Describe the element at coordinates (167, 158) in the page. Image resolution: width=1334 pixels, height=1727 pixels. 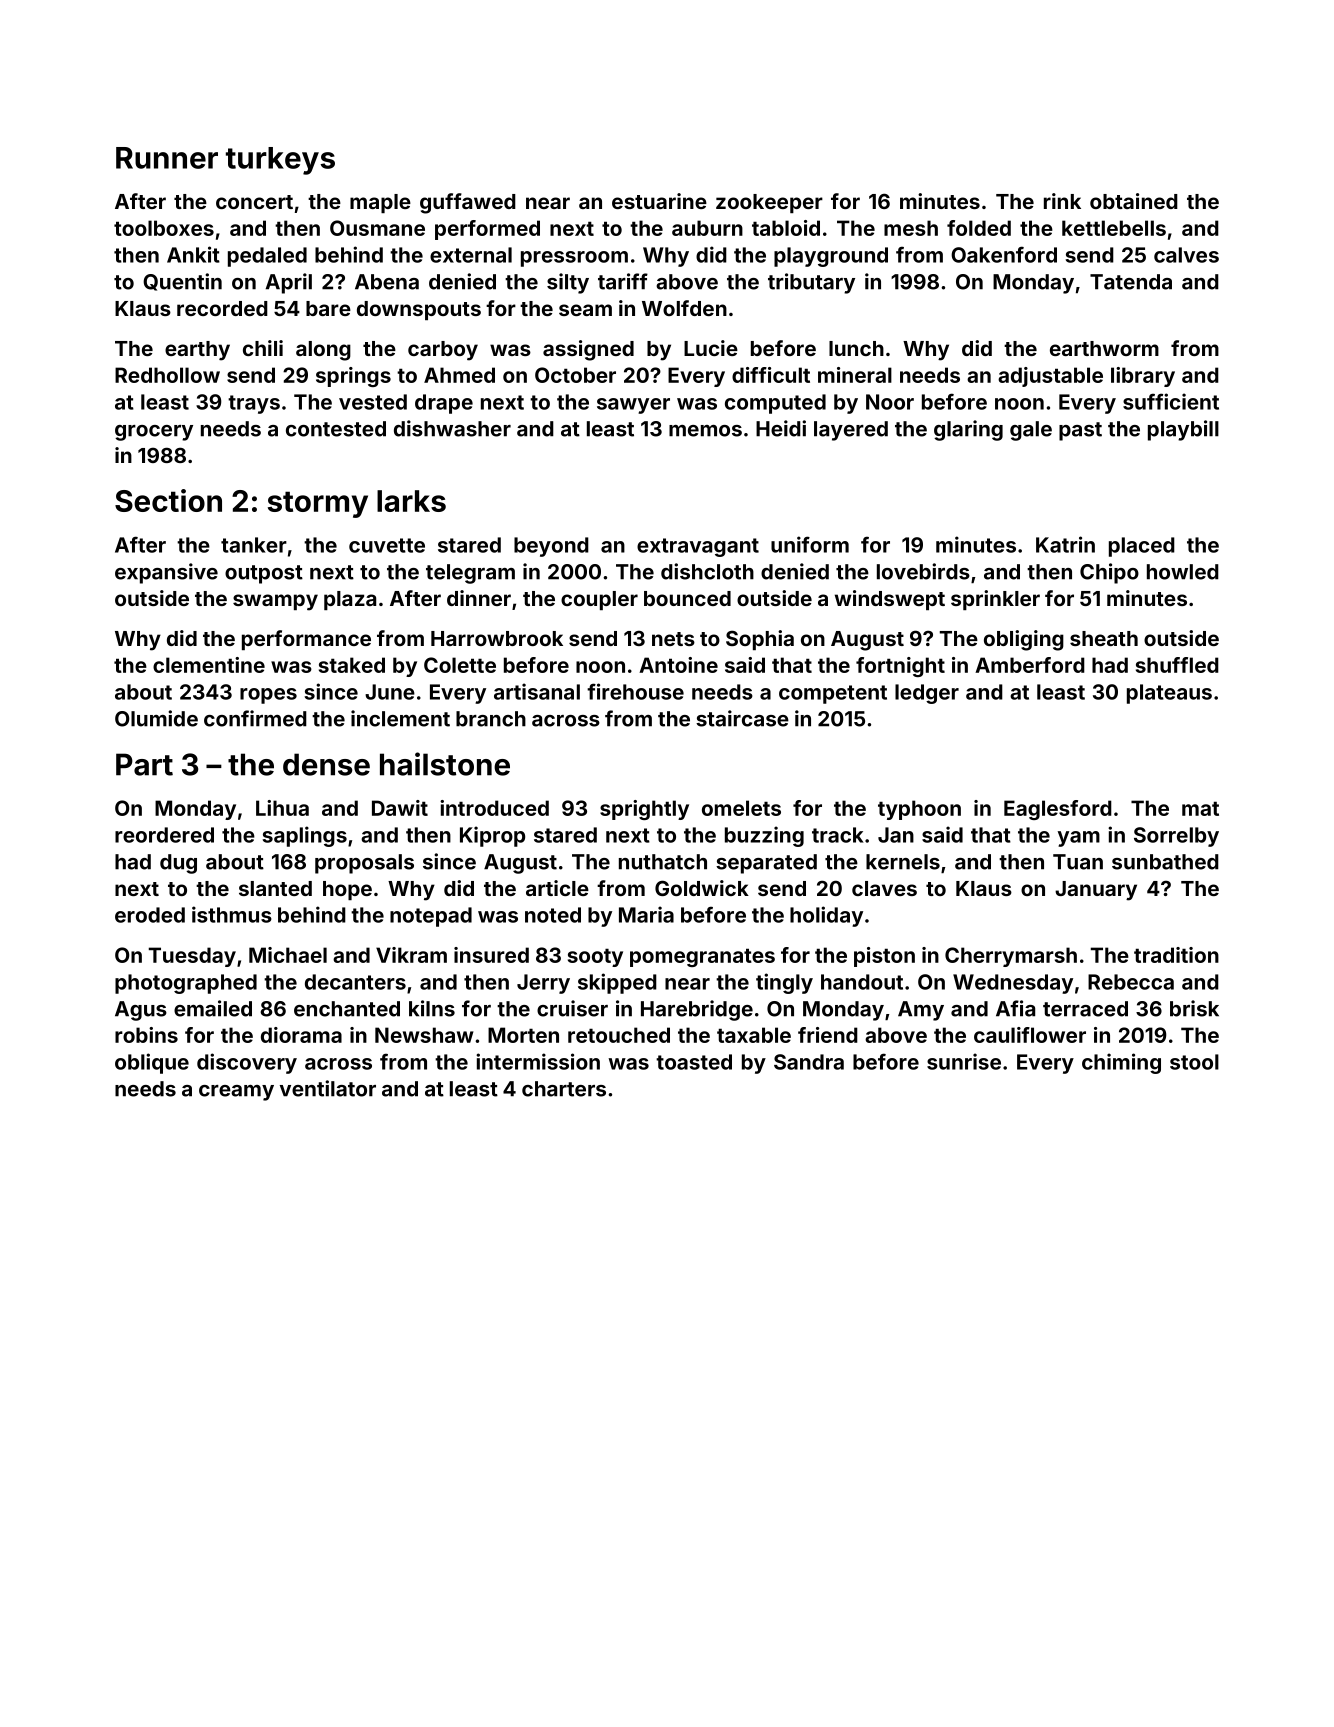
I see `Runner` at that location.
